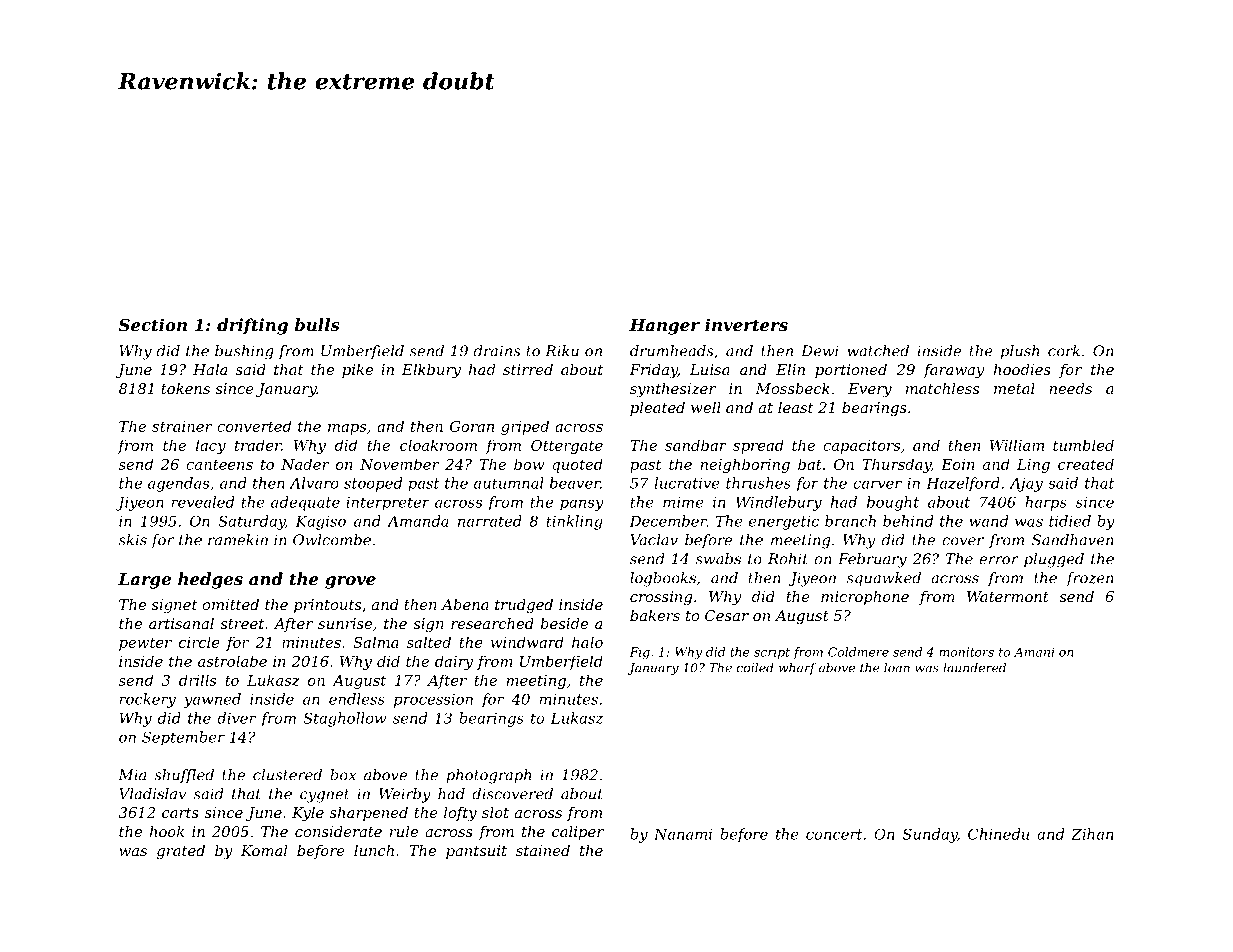 Image resolution: width=1233 pixels, height=952 pixels. Describe the element at coordinates (1089, 579) in the screenshot. I see `frozen` at that location.
